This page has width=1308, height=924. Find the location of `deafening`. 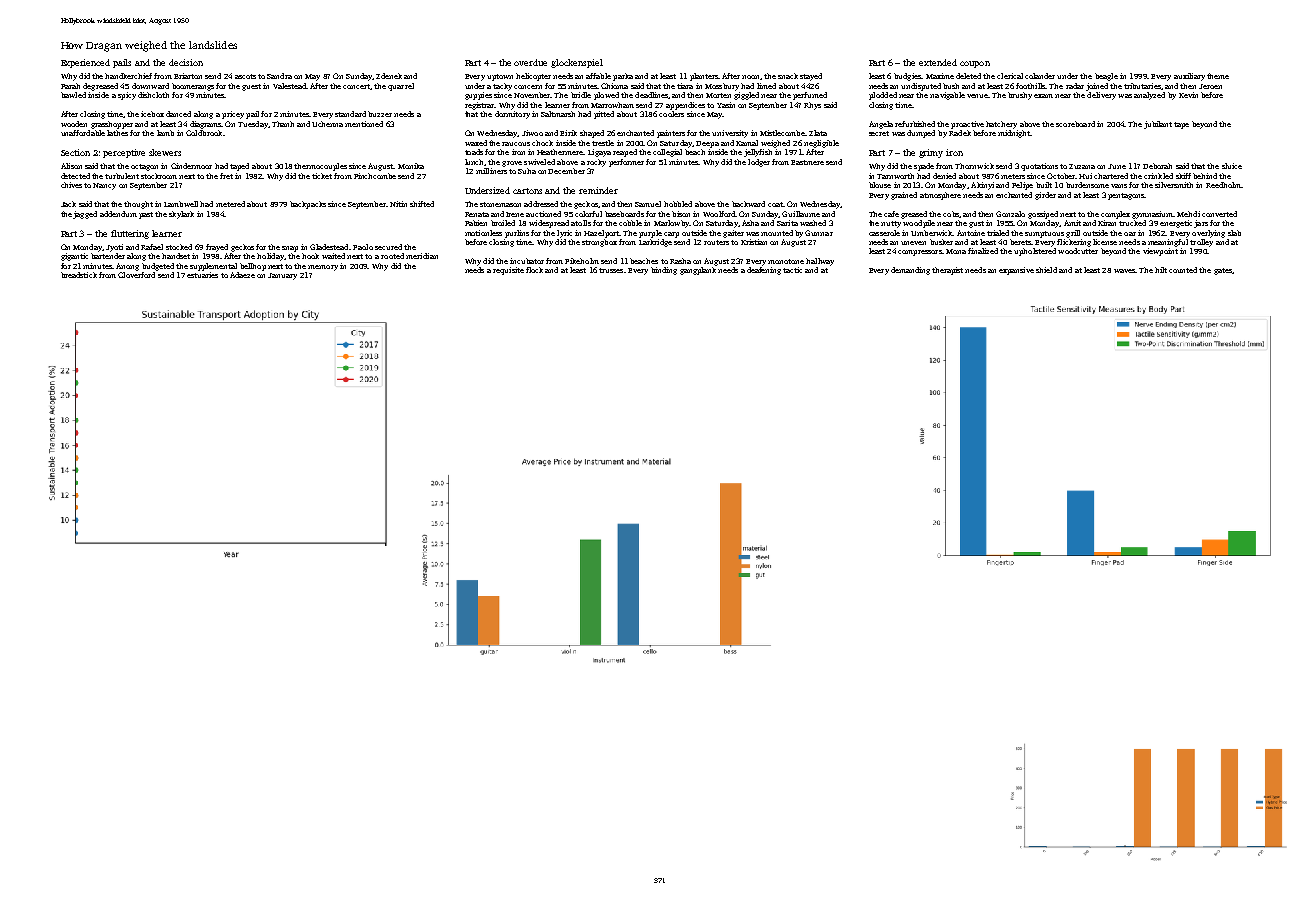

deafening is located at coordinates (764, 271).
